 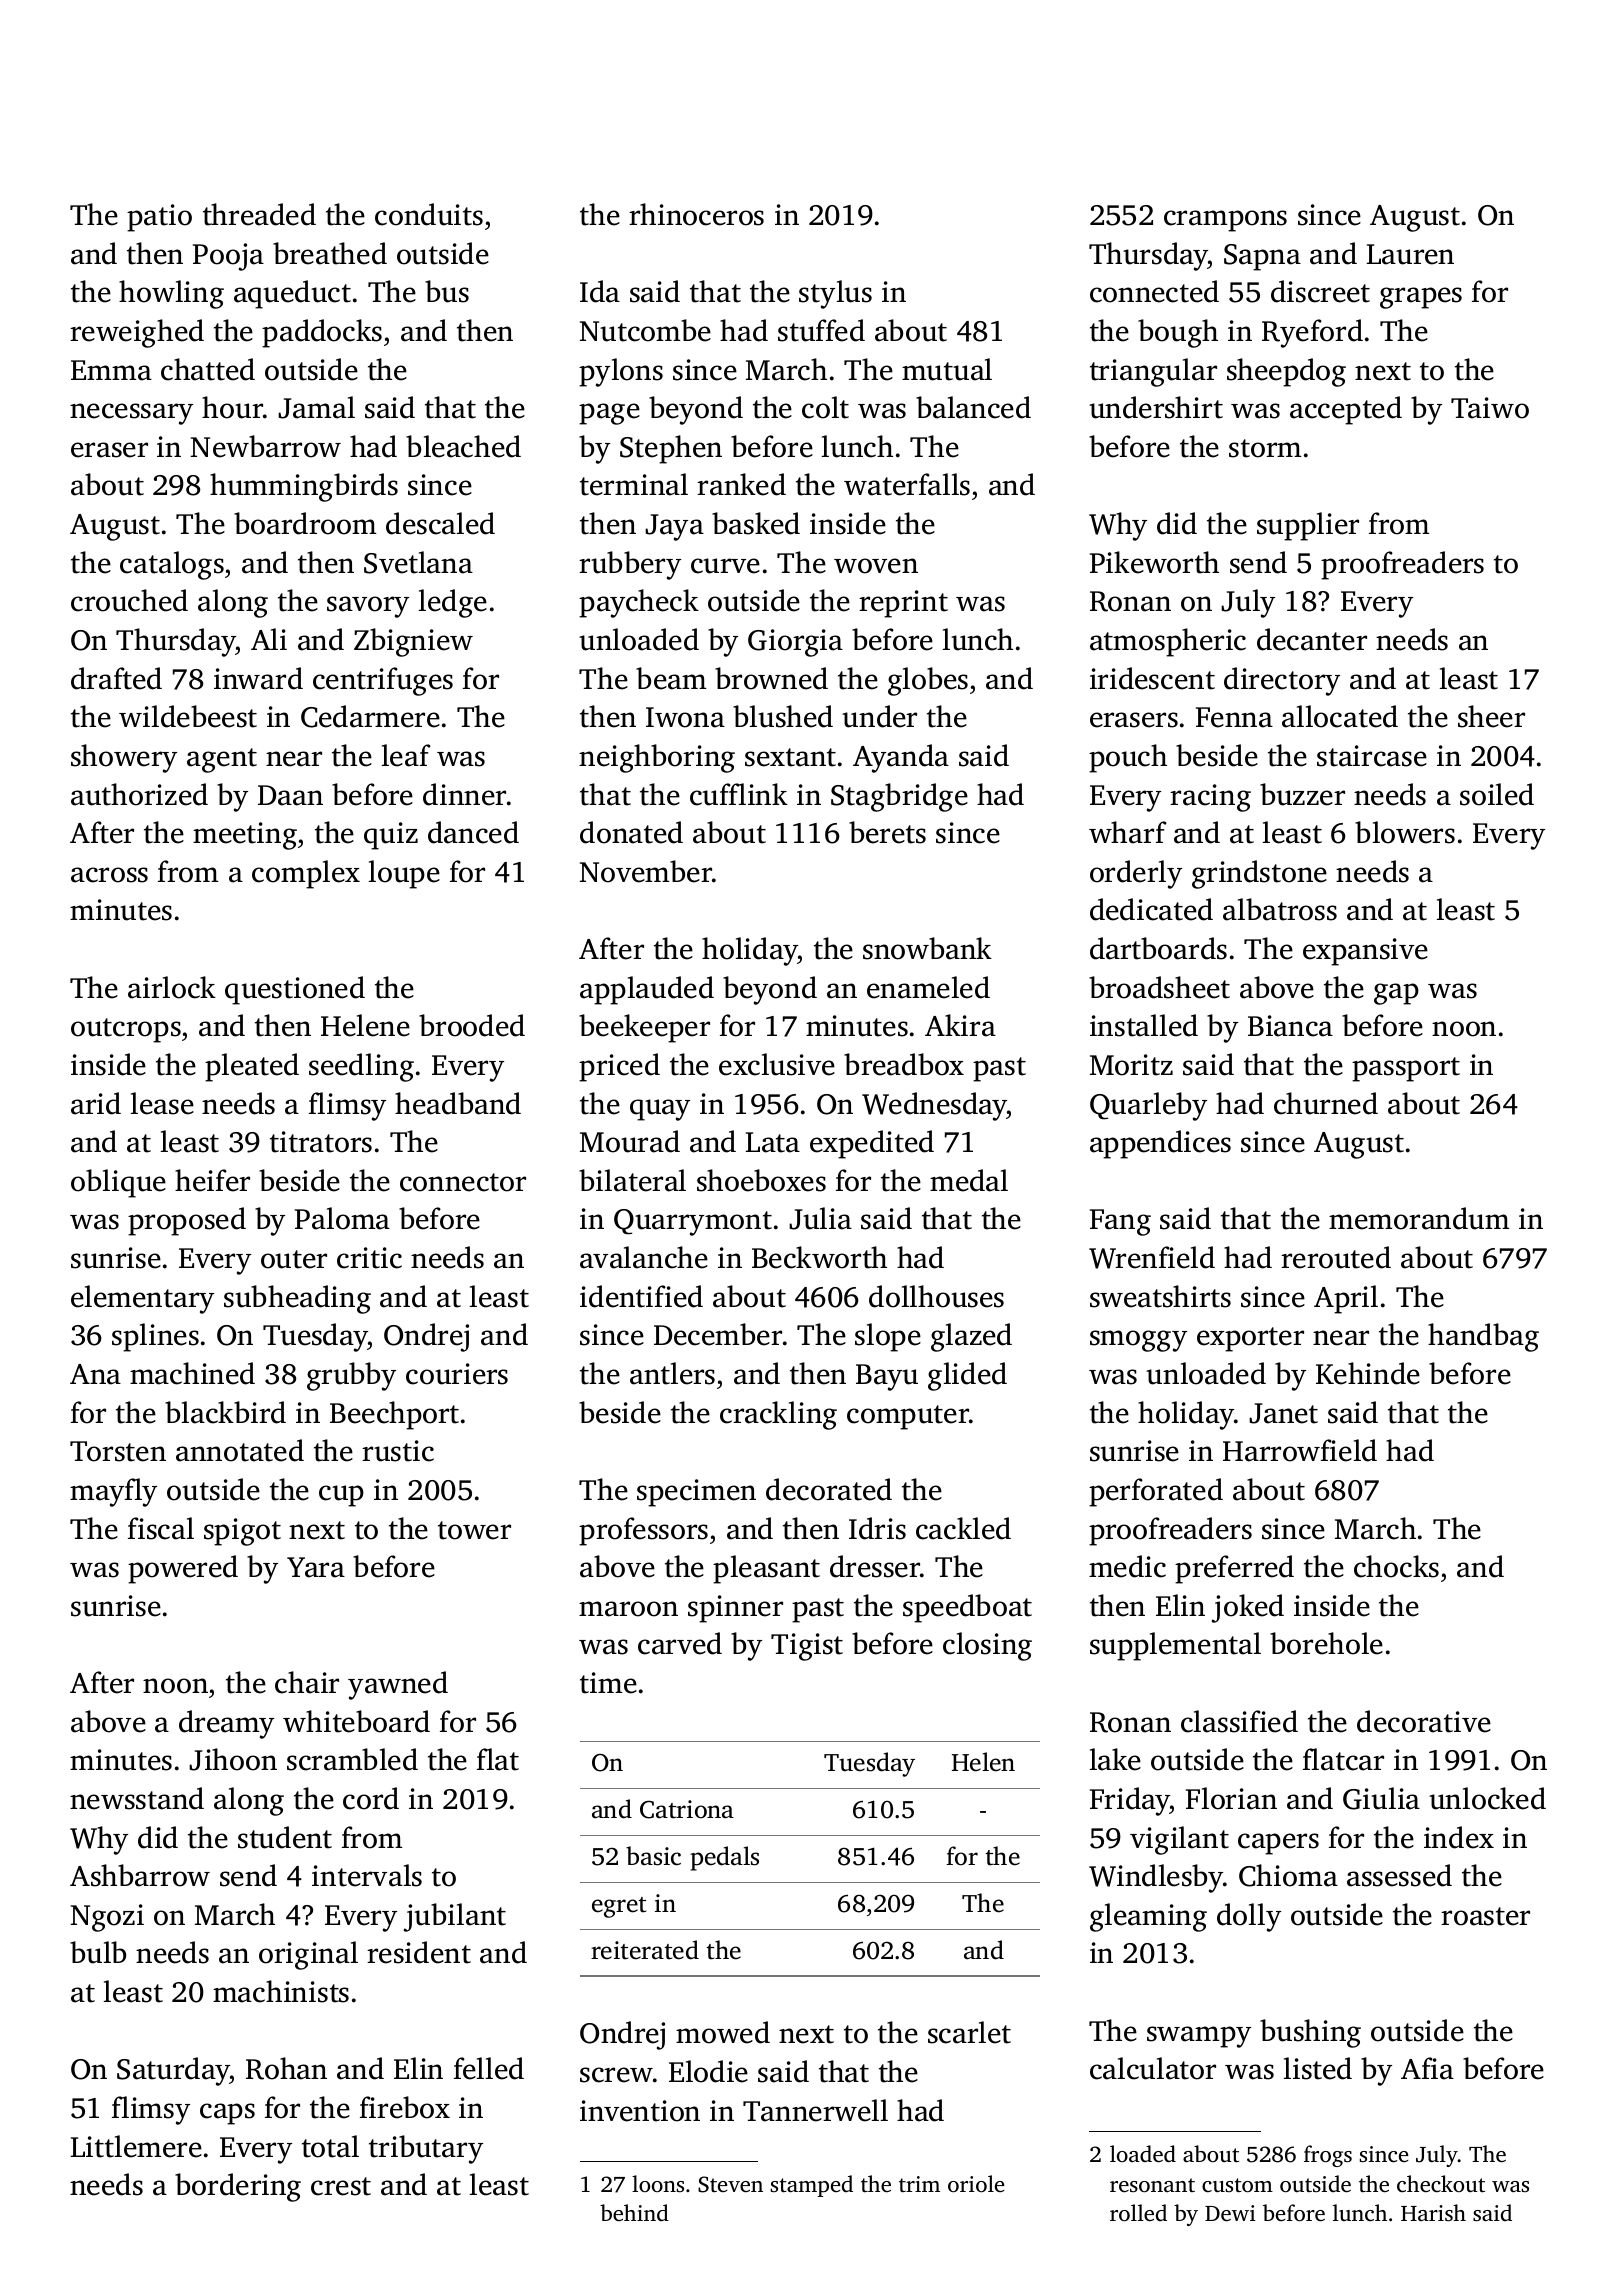 What do you see at coordinates (404, 874) in the screenshot?
I see `loupe` at bounding box center [404, 874].
